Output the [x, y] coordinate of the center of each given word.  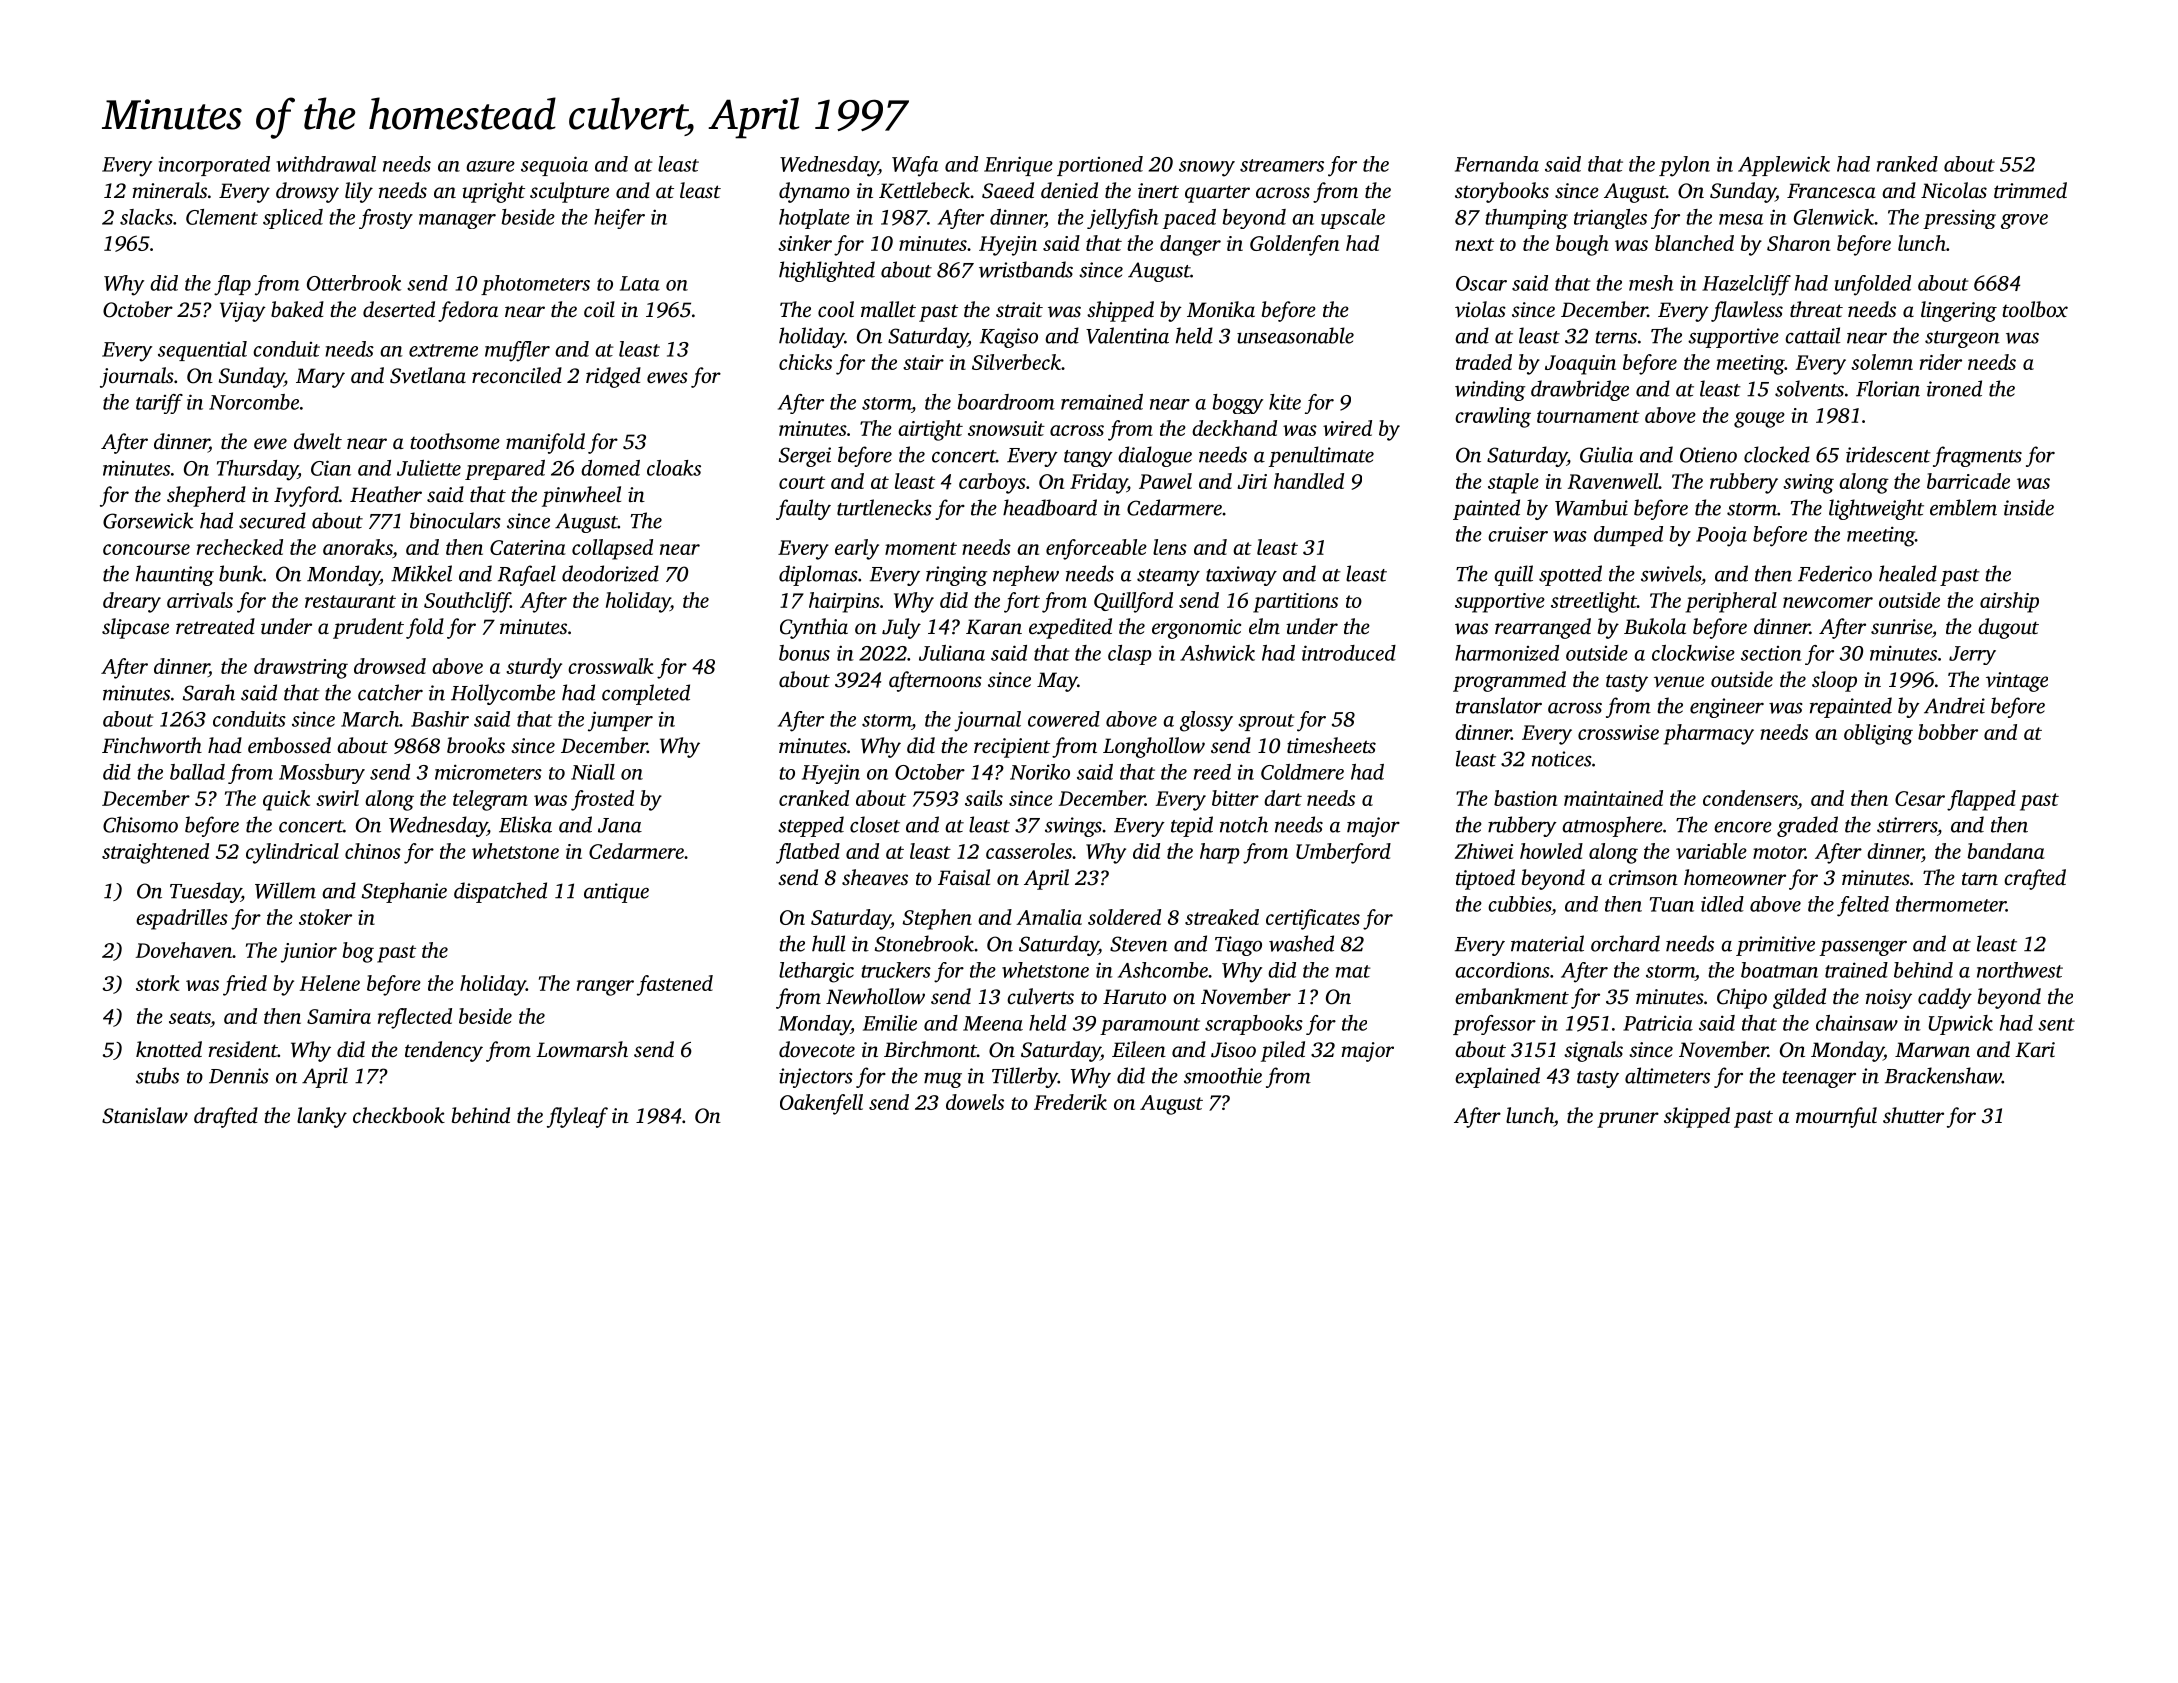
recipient [1012, 748]
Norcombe [254, 402]
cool [836, 309]
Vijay [243, 312]
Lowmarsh [582, 1049]
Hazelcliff [1746, 285]
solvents [1809, 388]
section [1771, 653]
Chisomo [140, 824]
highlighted [827, 271]
